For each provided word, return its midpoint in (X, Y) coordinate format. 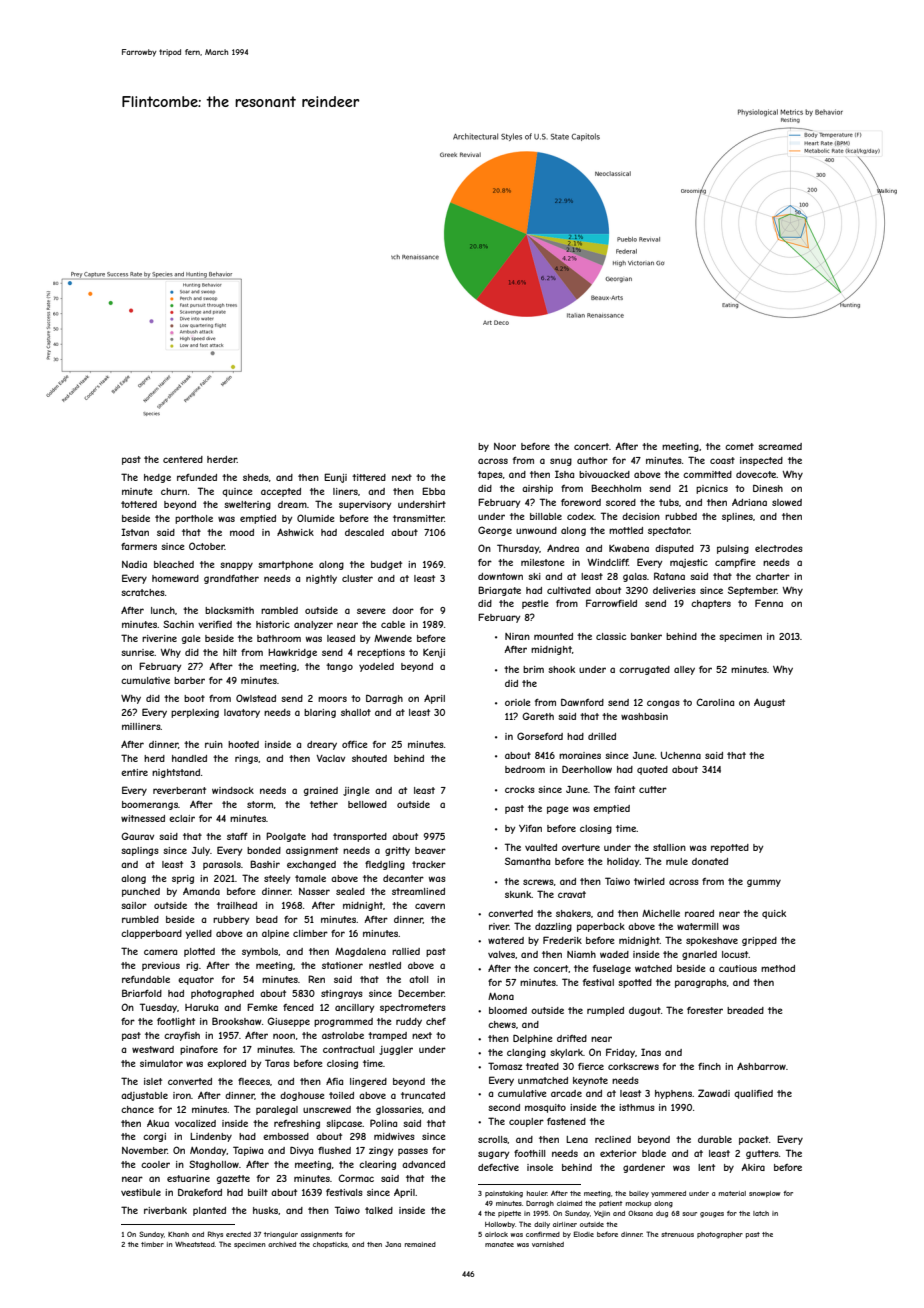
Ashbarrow (761, 1066)
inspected (761, 461)
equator (196, 980)
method (778, 968)
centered (183, 459)
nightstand (176, 773)
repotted (730, 848)
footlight (176, 1022)
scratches (143, 592)
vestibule (141, 1192)
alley (684, 670)
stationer (342, 965)
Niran (517, 636)
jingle (356, 791)
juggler (396, 1050)
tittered (369, 477)
